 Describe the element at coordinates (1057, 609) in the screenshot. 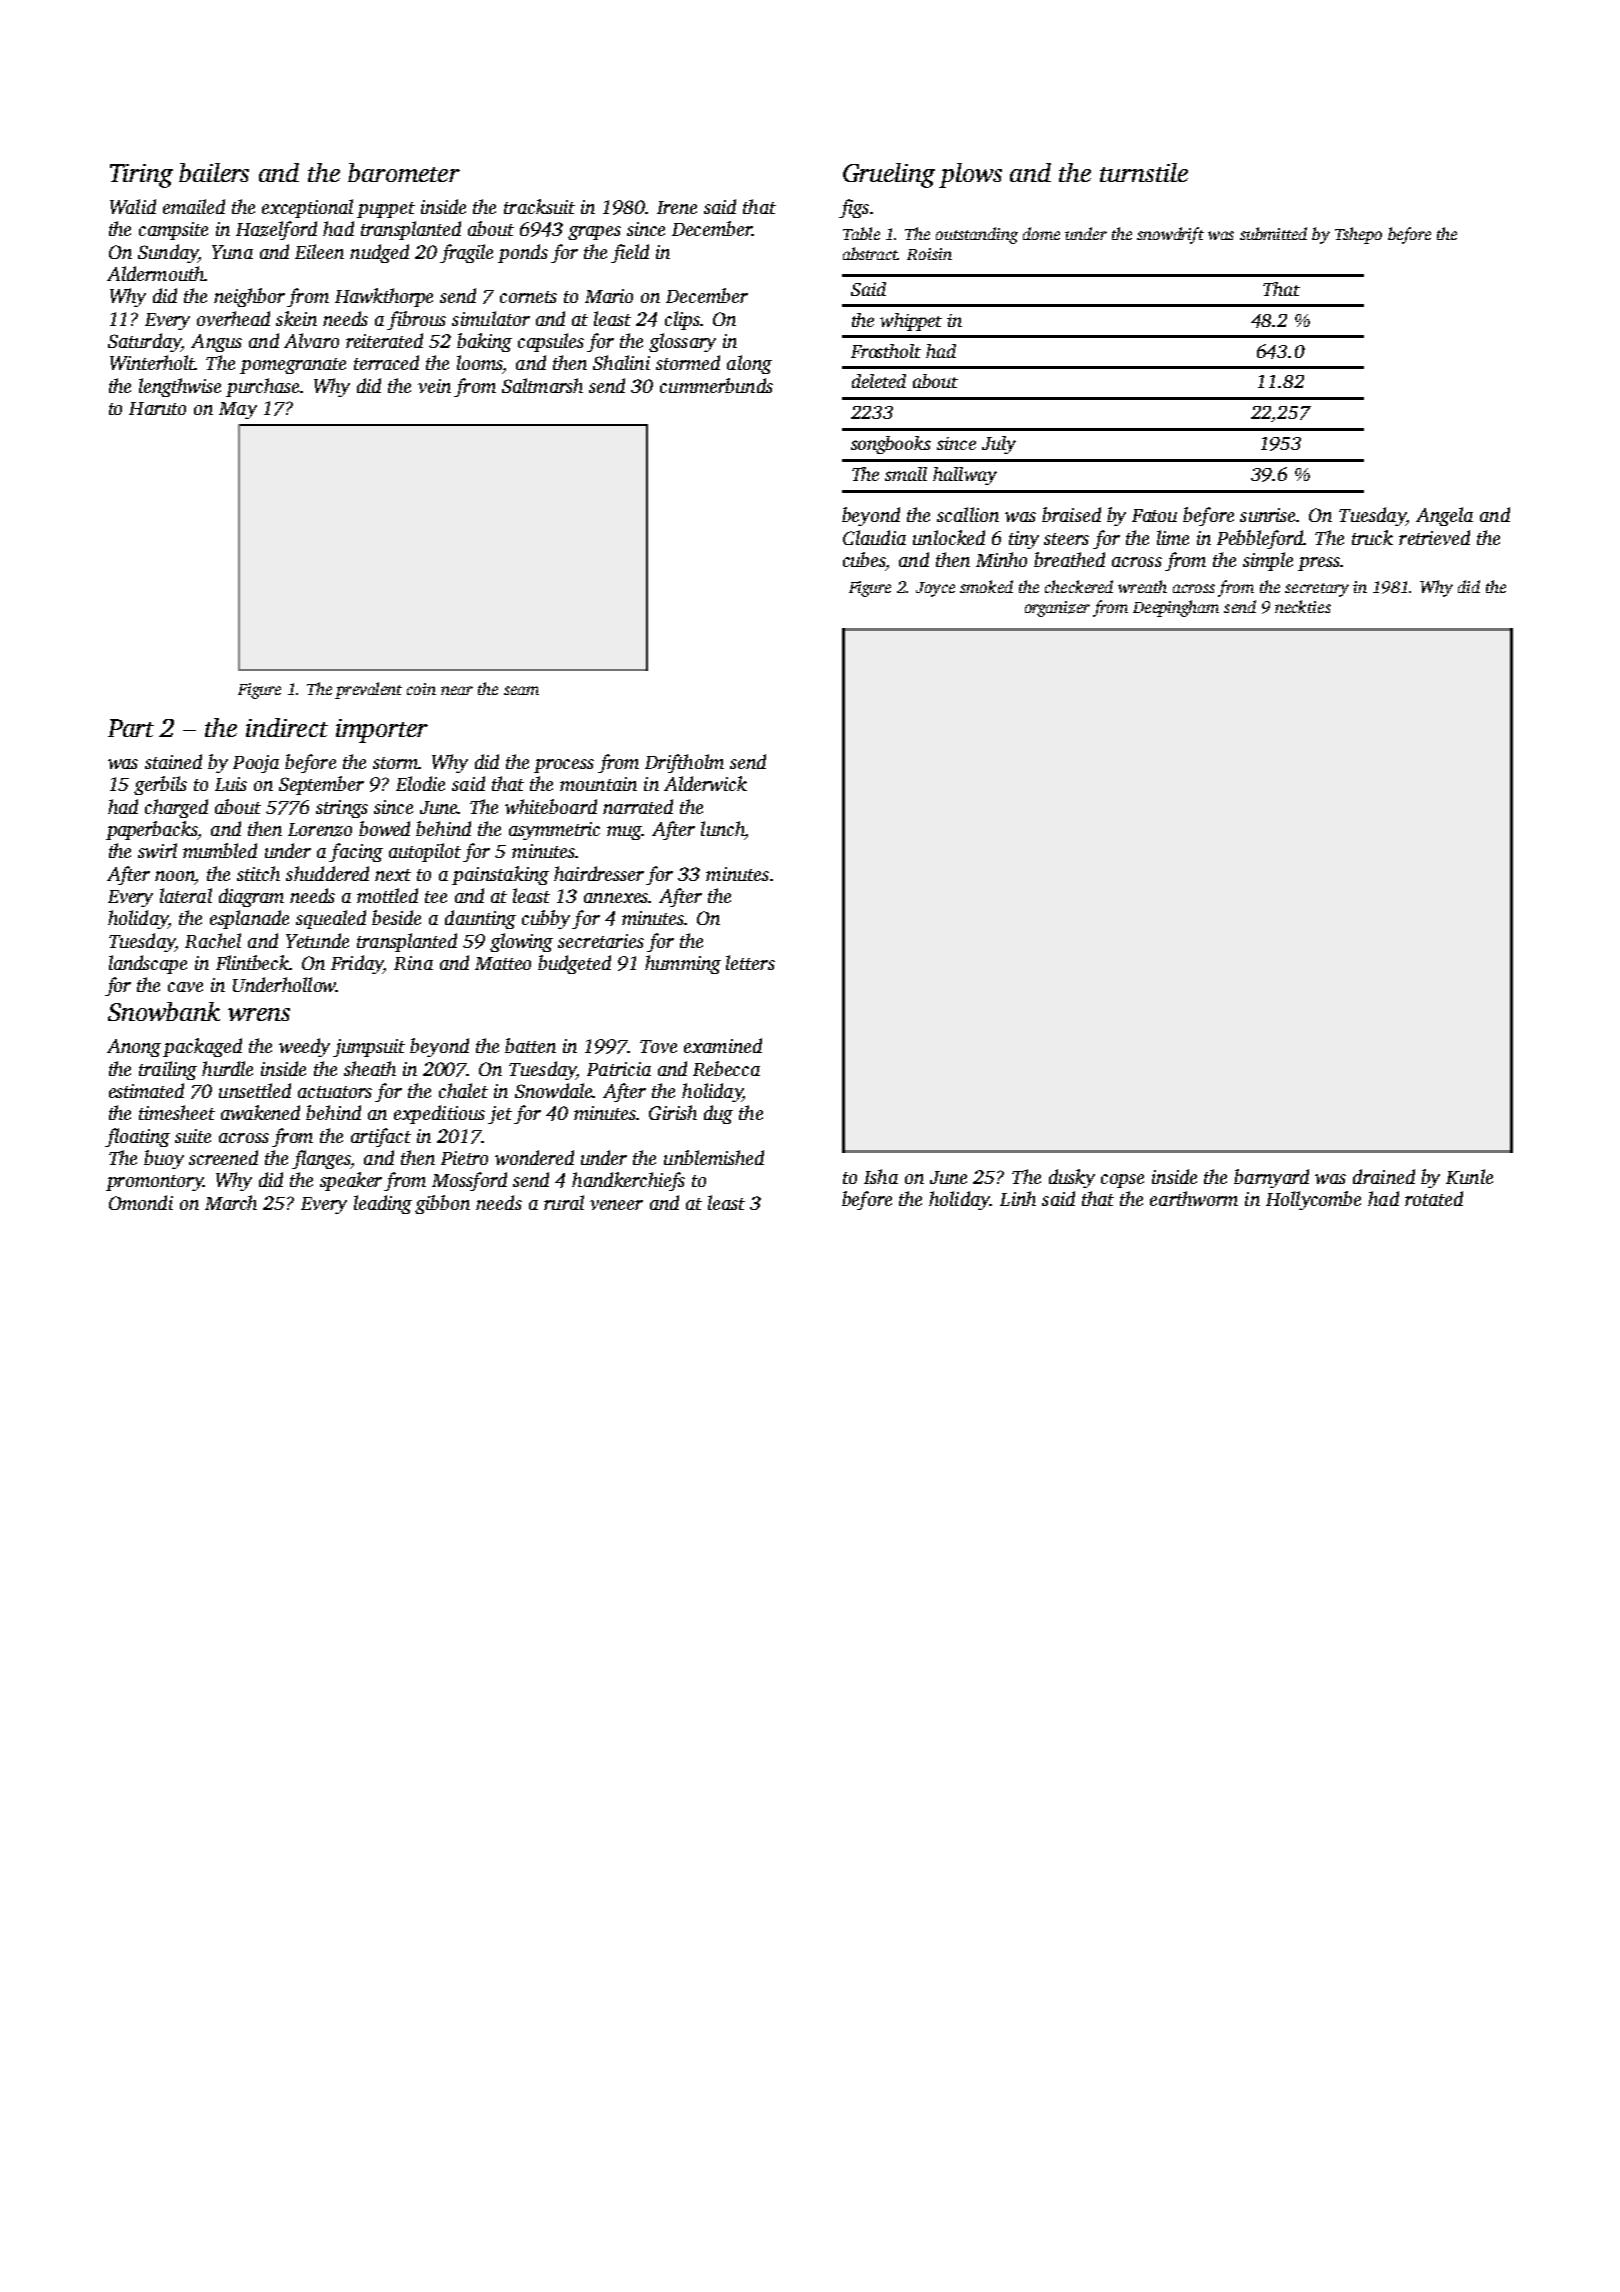

I see `organizer` at that location.
